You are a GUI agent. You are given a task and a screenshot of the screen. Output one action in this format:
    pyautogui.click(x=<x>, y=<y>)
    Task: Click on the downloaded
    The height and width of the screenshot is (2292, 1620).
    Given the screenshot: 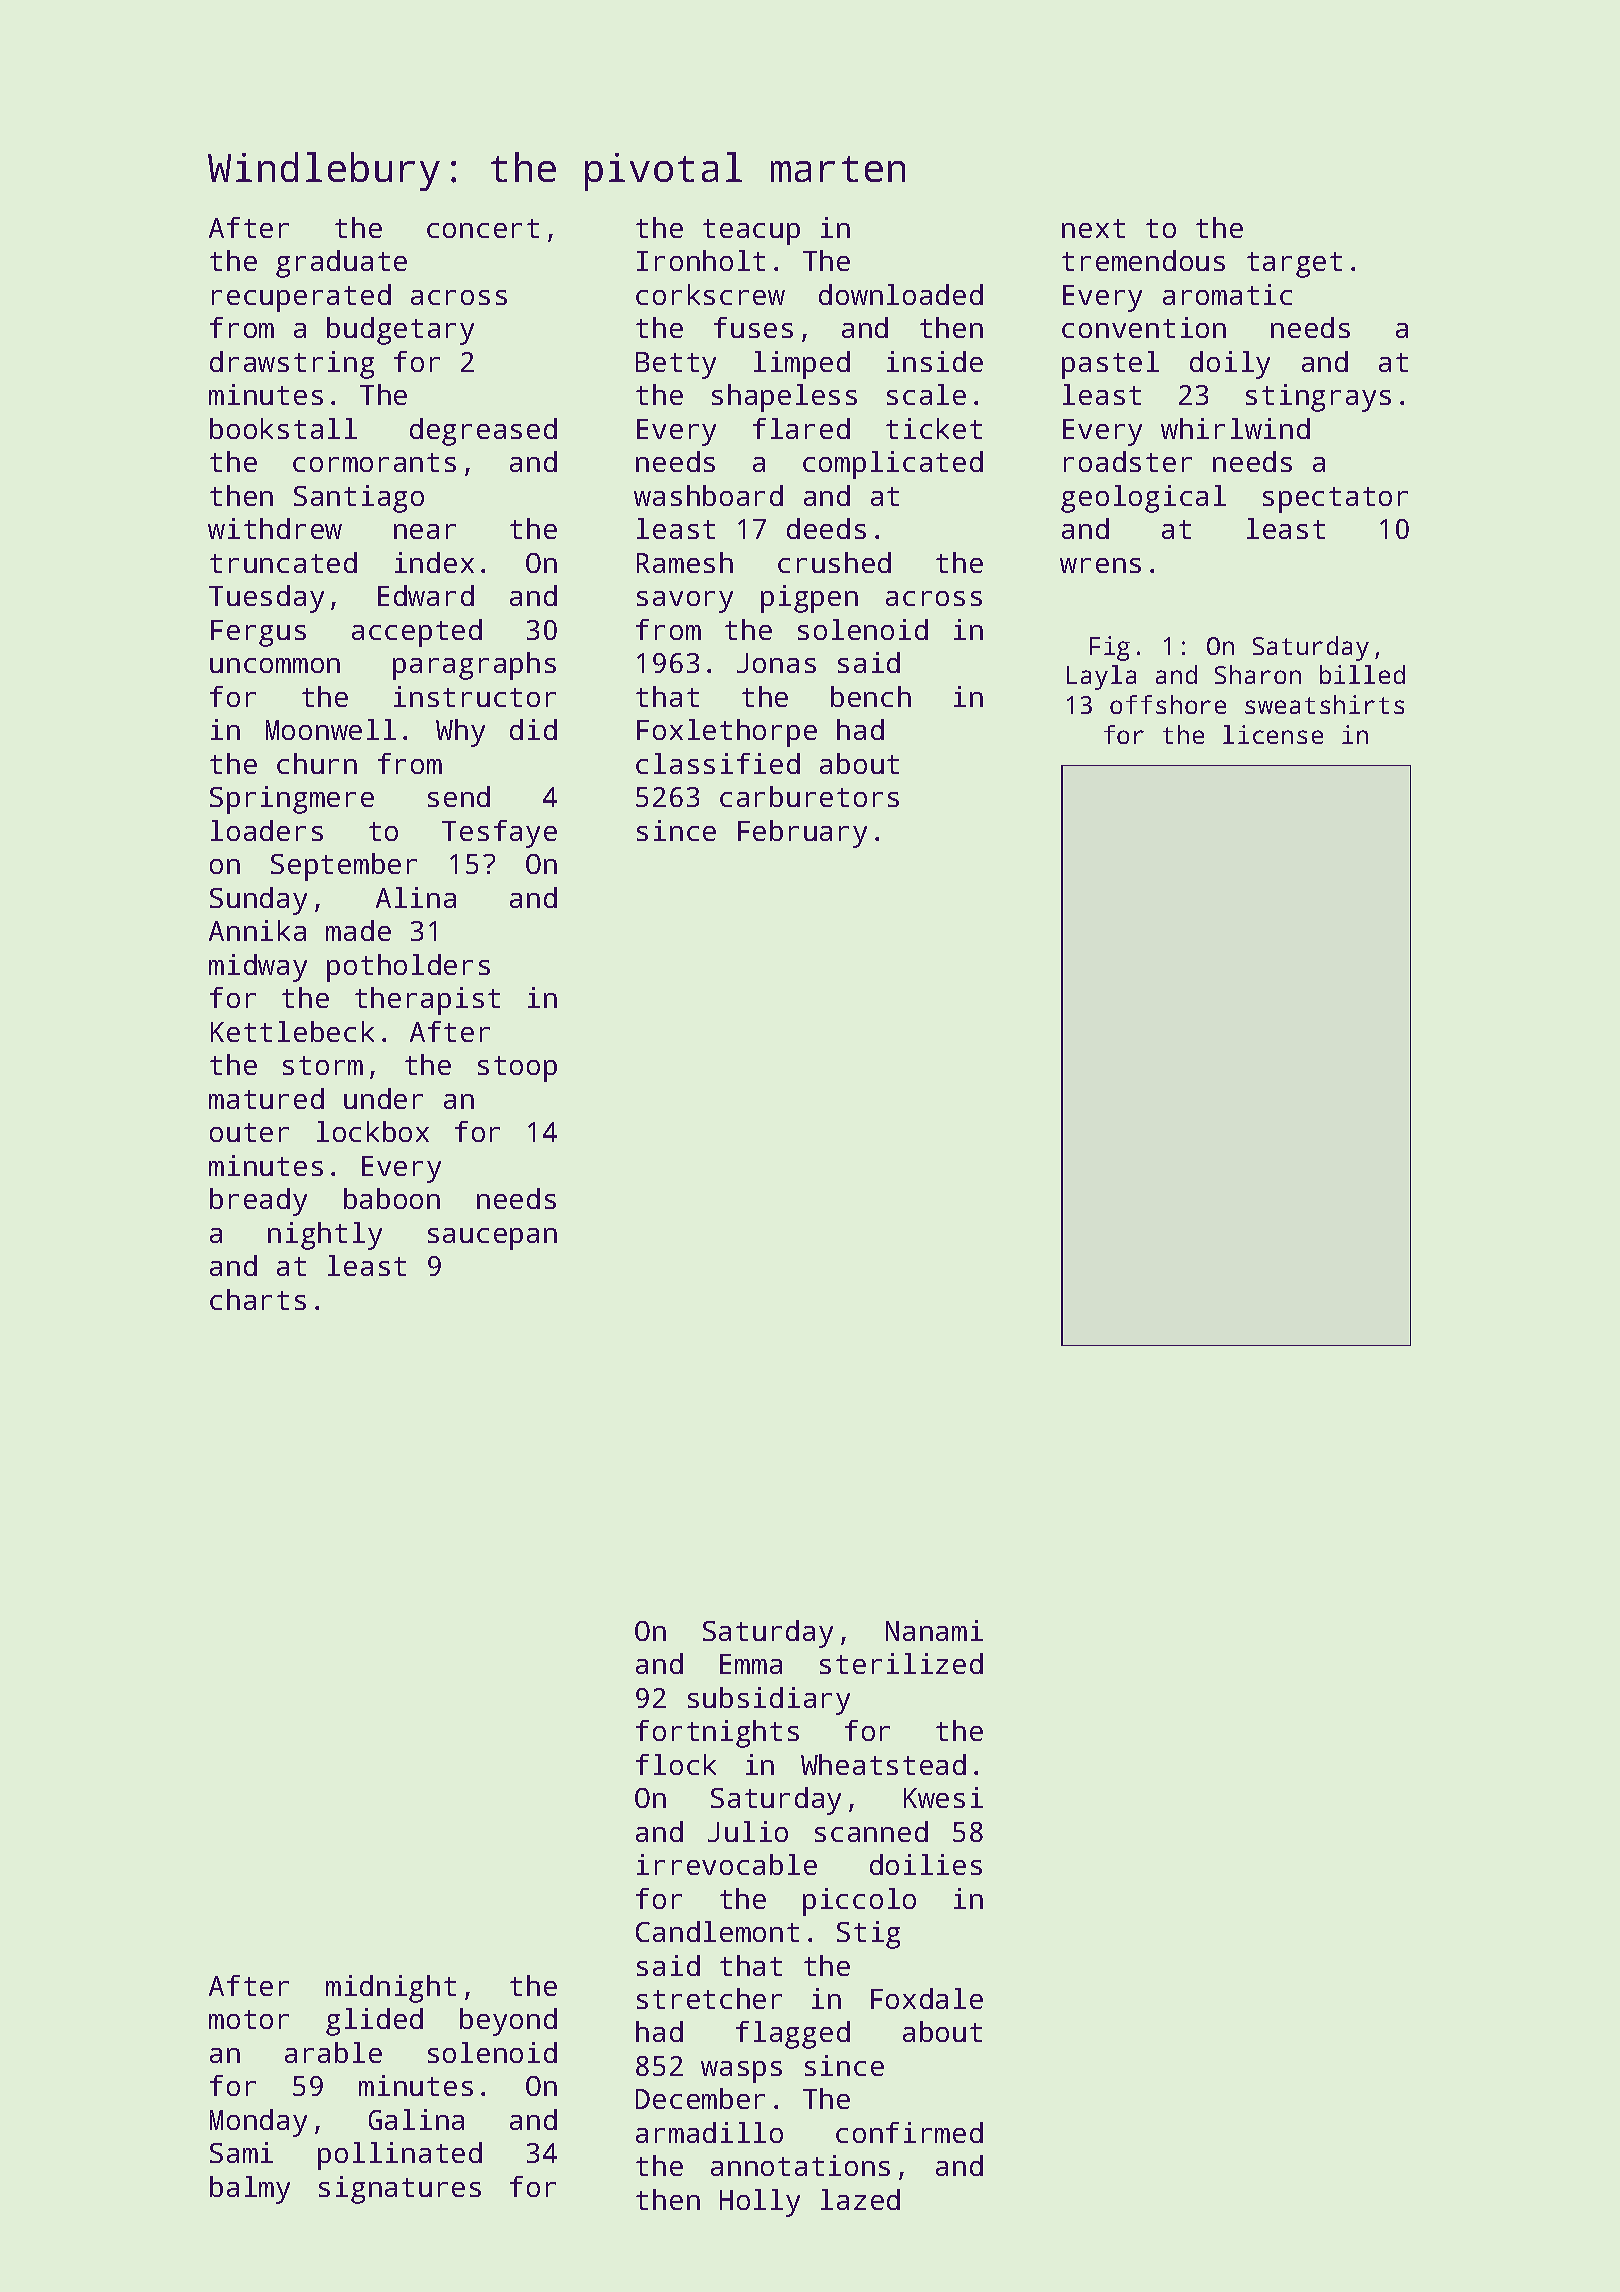 What is the action you would take?
    pyautogui.click(x=901, y=294)
